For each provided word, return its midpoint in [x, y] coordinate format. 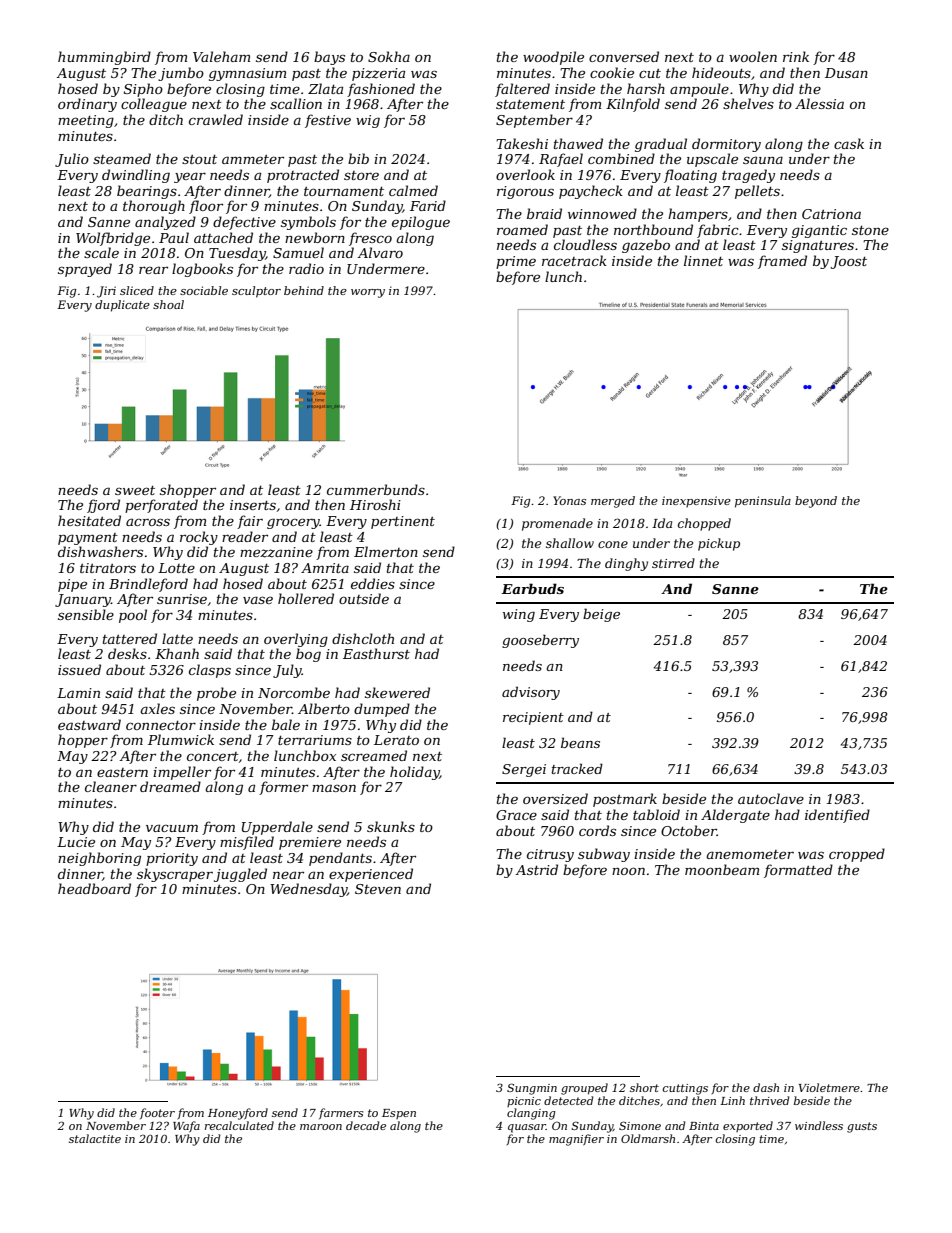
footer [157, 1113]
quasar [527, 1128]
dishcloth [363, 638]
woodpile [553, 58]
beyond [816, 502]
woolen [753, 56]
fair [250, 522]
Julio [72, 160]
